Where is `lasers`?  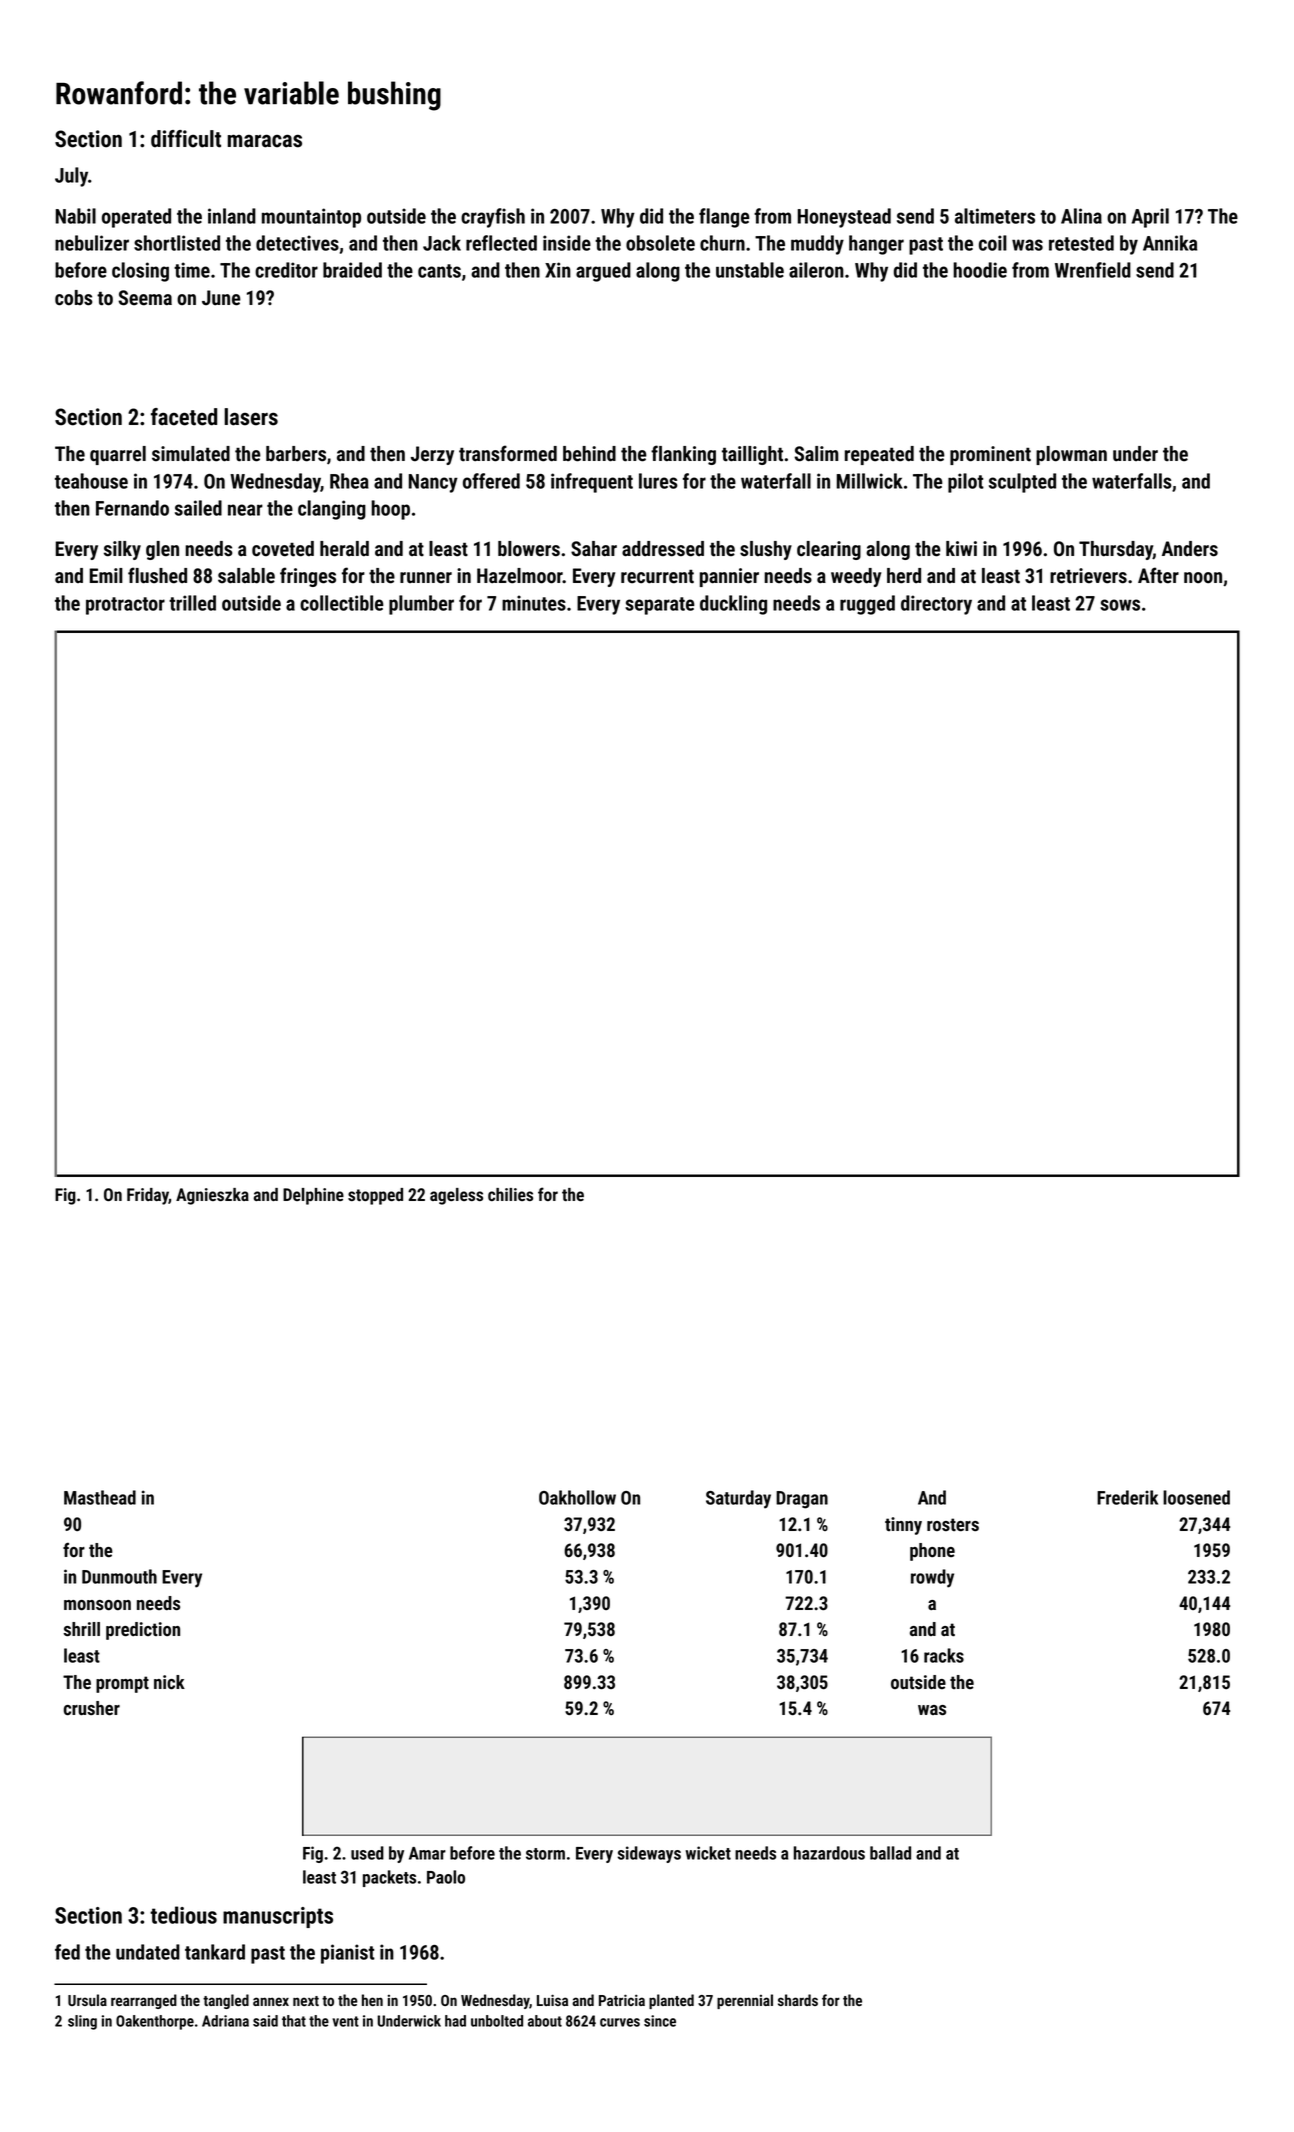 lasers is located at coordinates (251, 417).
